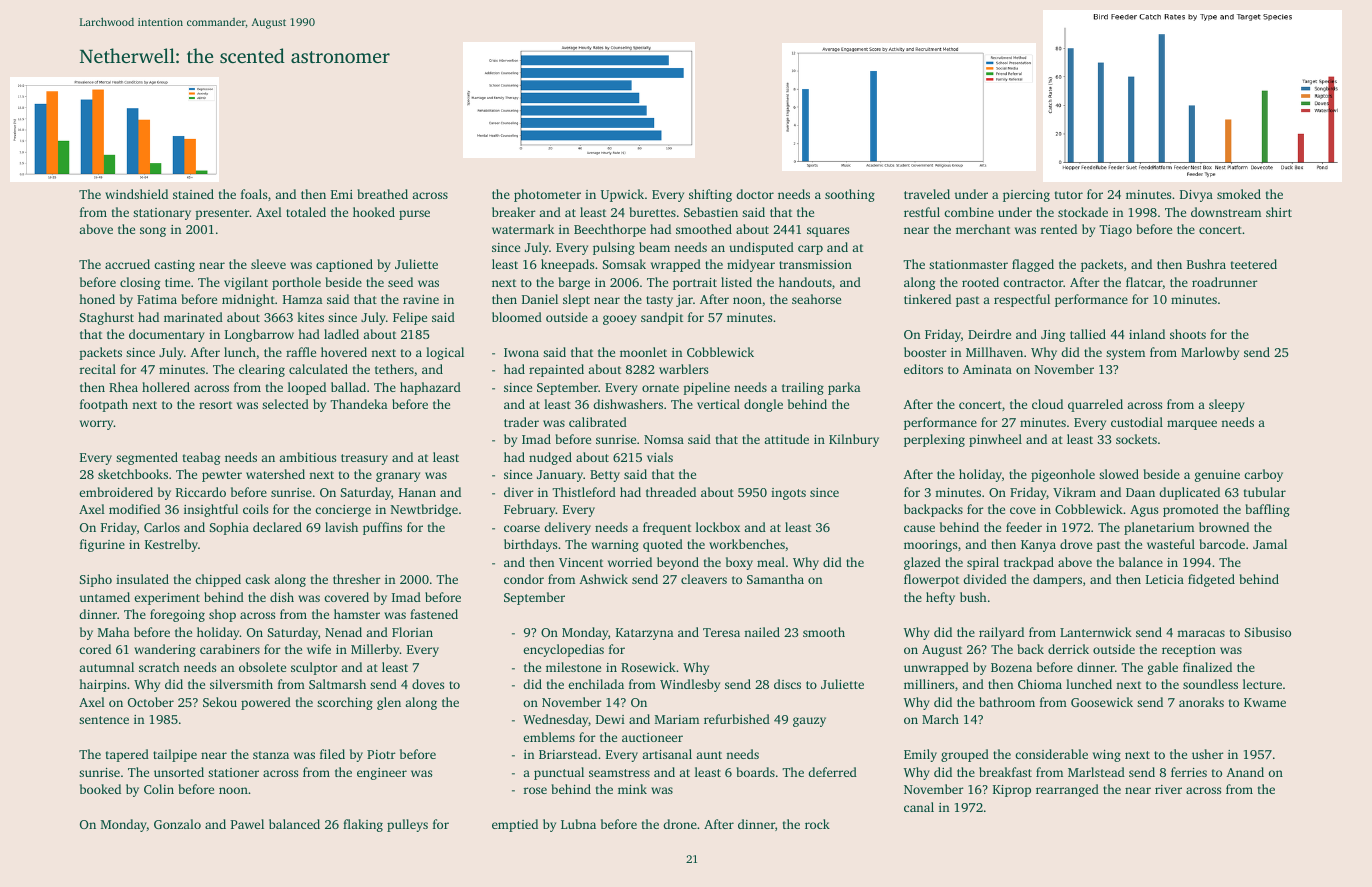 The image size is (1372, 887). I want to click on river, so click(1168, 789).
